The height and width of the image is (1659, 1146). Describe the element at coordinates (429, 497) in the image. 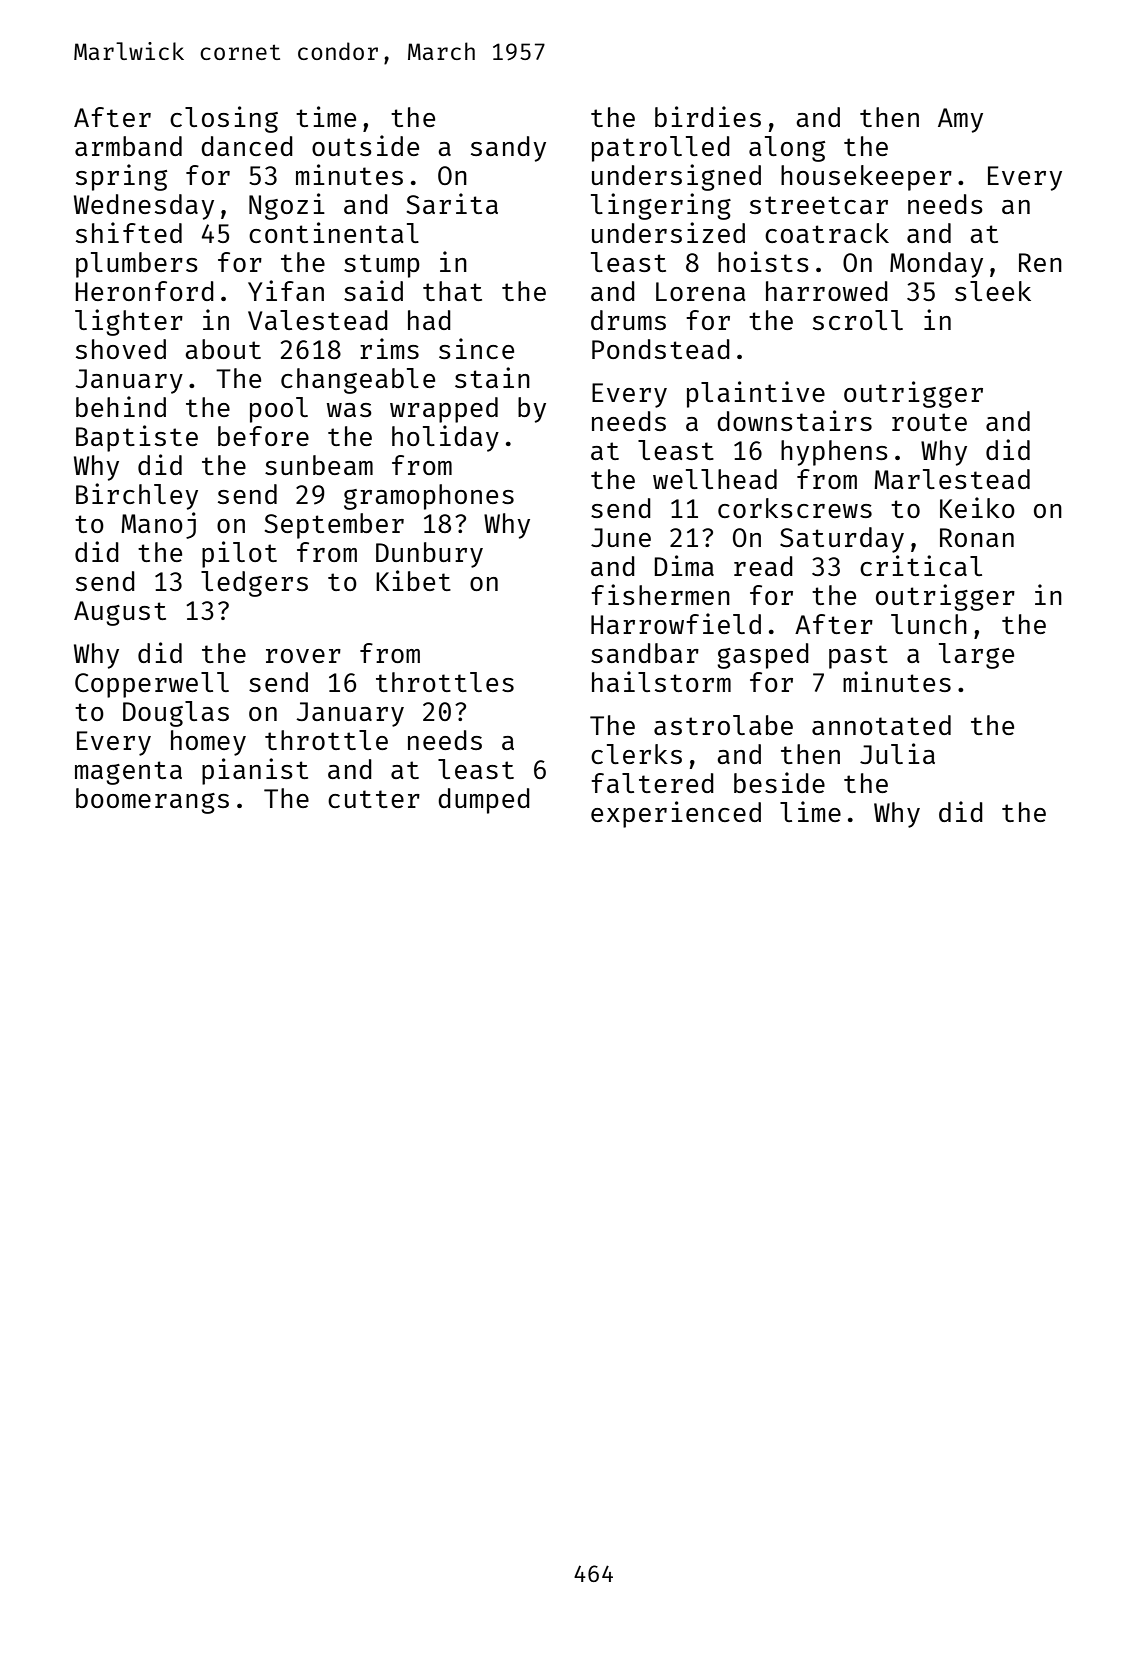

I see `gramophones` at that location.
